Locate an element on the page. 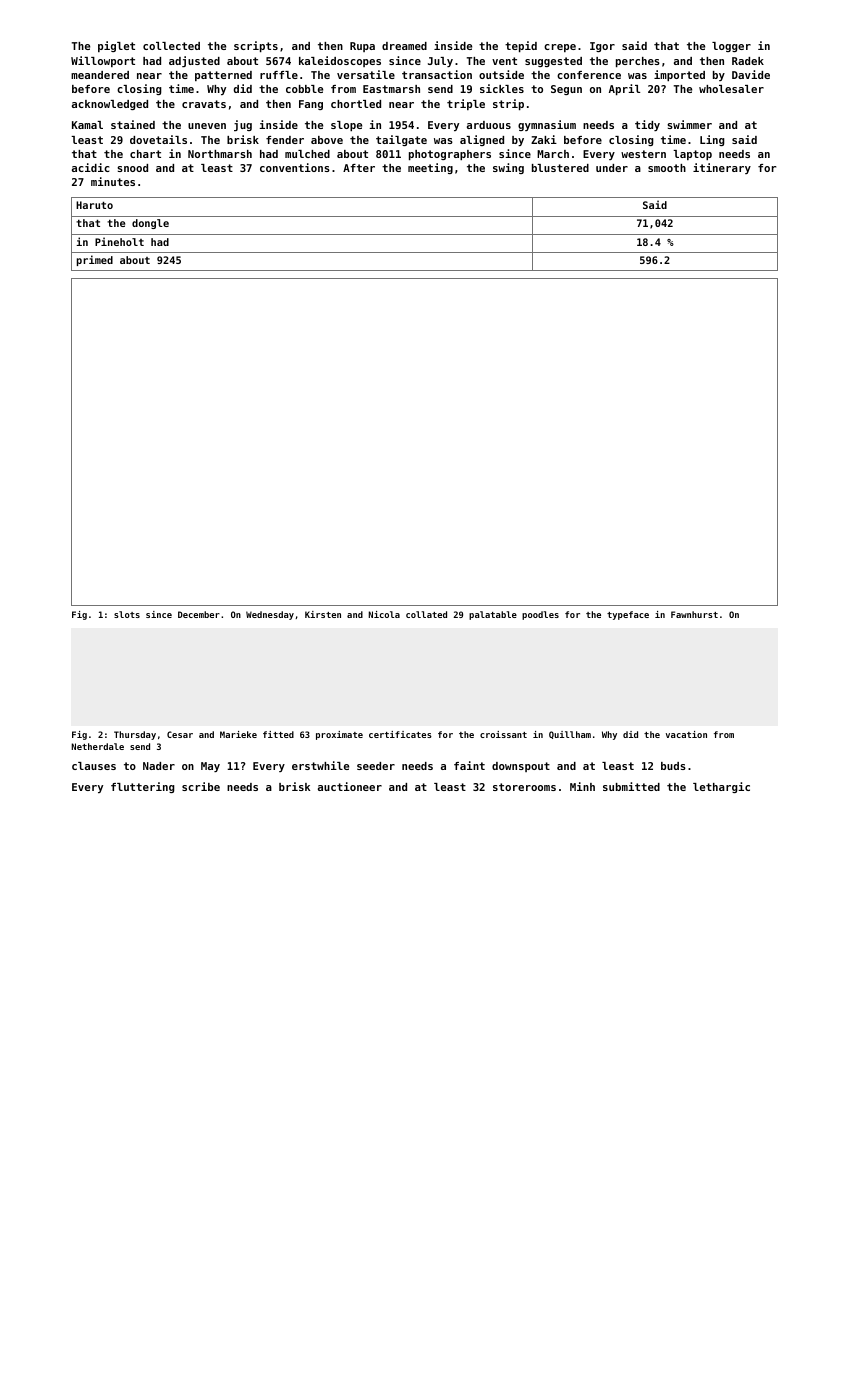 Image resolution: width=849 pixels, height=1400 pixels. patterned is located at coordinates (223, 76).
